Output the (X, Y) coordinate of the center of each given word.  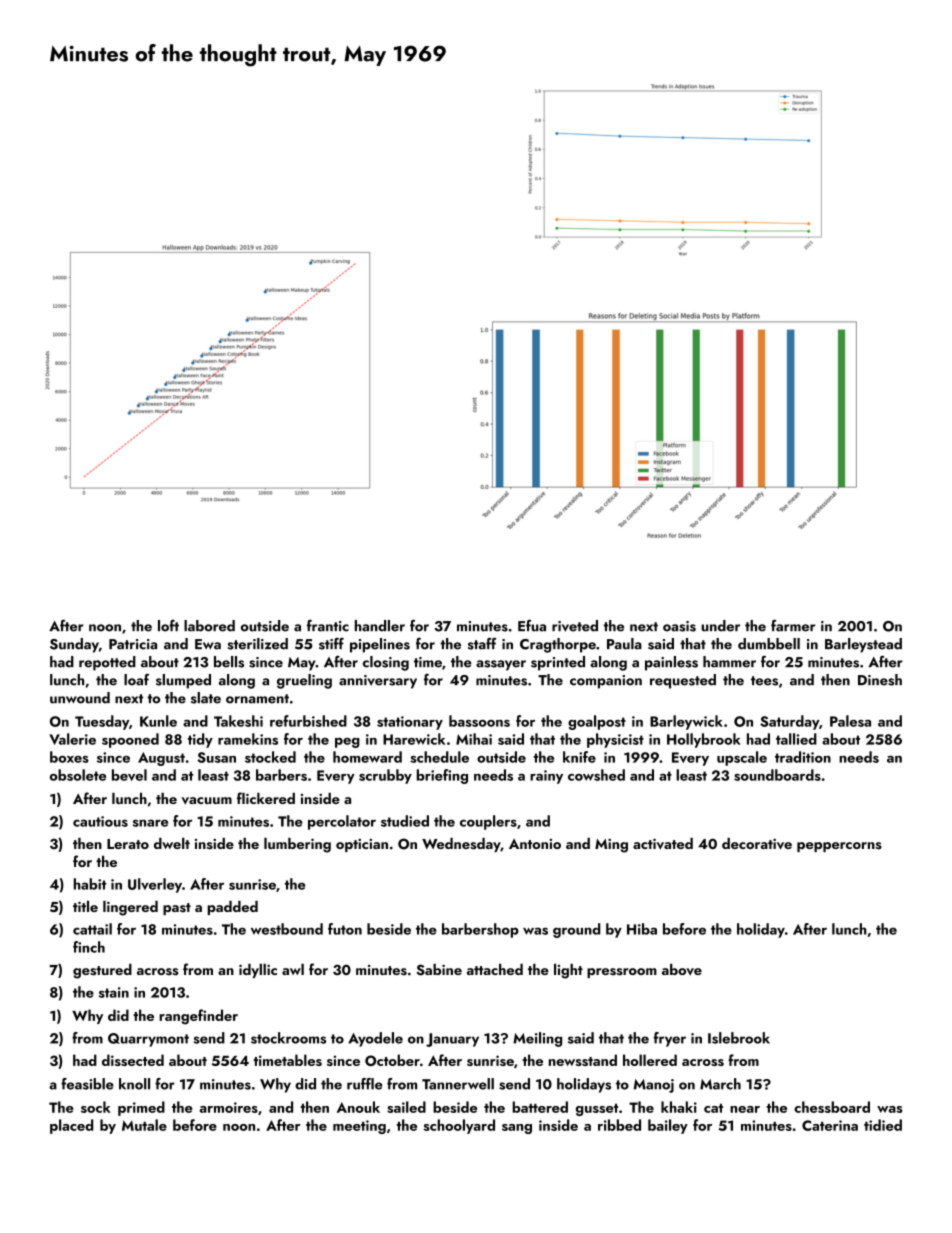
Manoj (654, 1086)
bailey (668, 1126)
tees (764, 681)
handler (380, 626)
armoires (228, 1107)
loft (168, 626)
